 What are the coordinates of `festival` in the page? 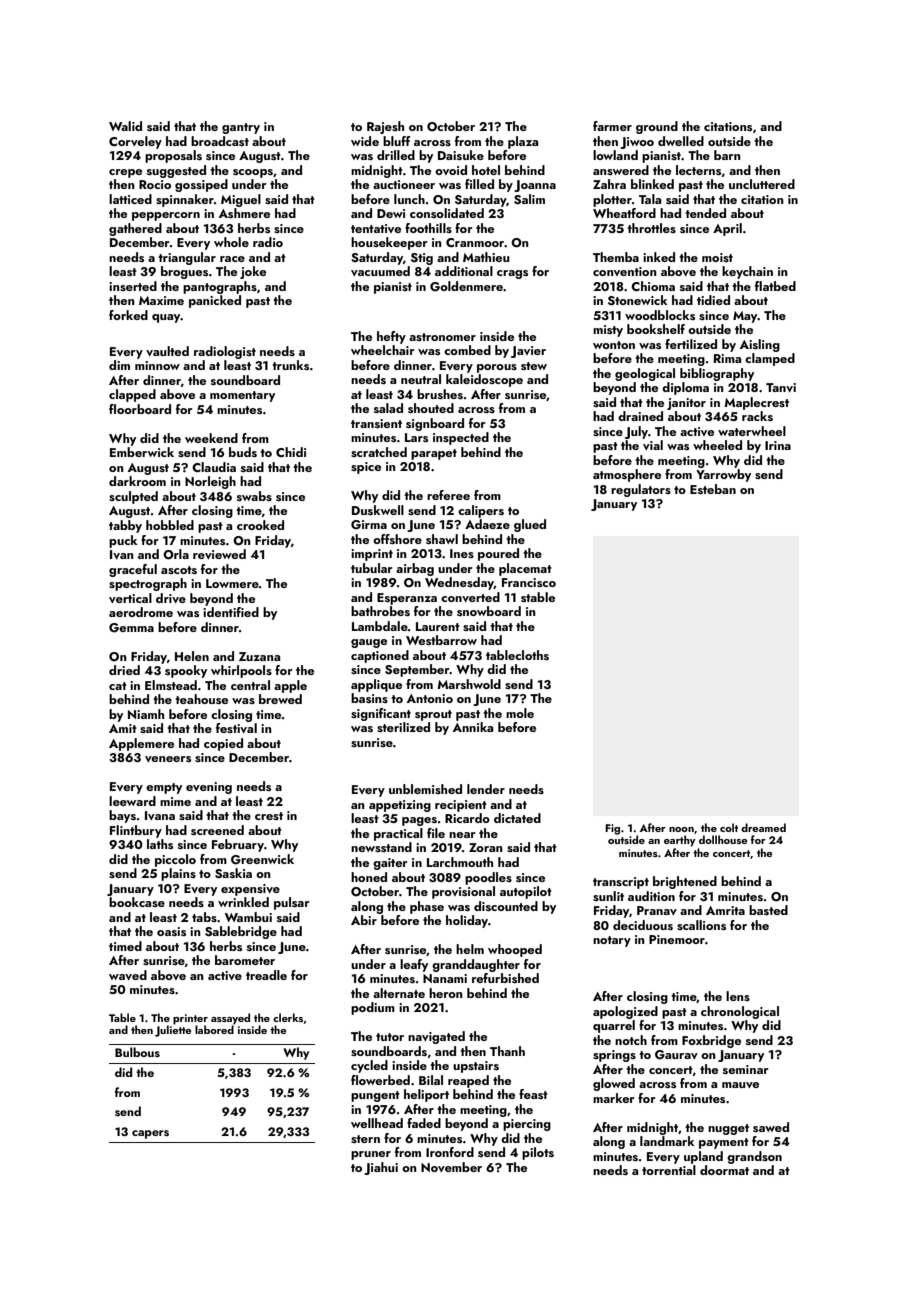 It's located at (236, 728).
